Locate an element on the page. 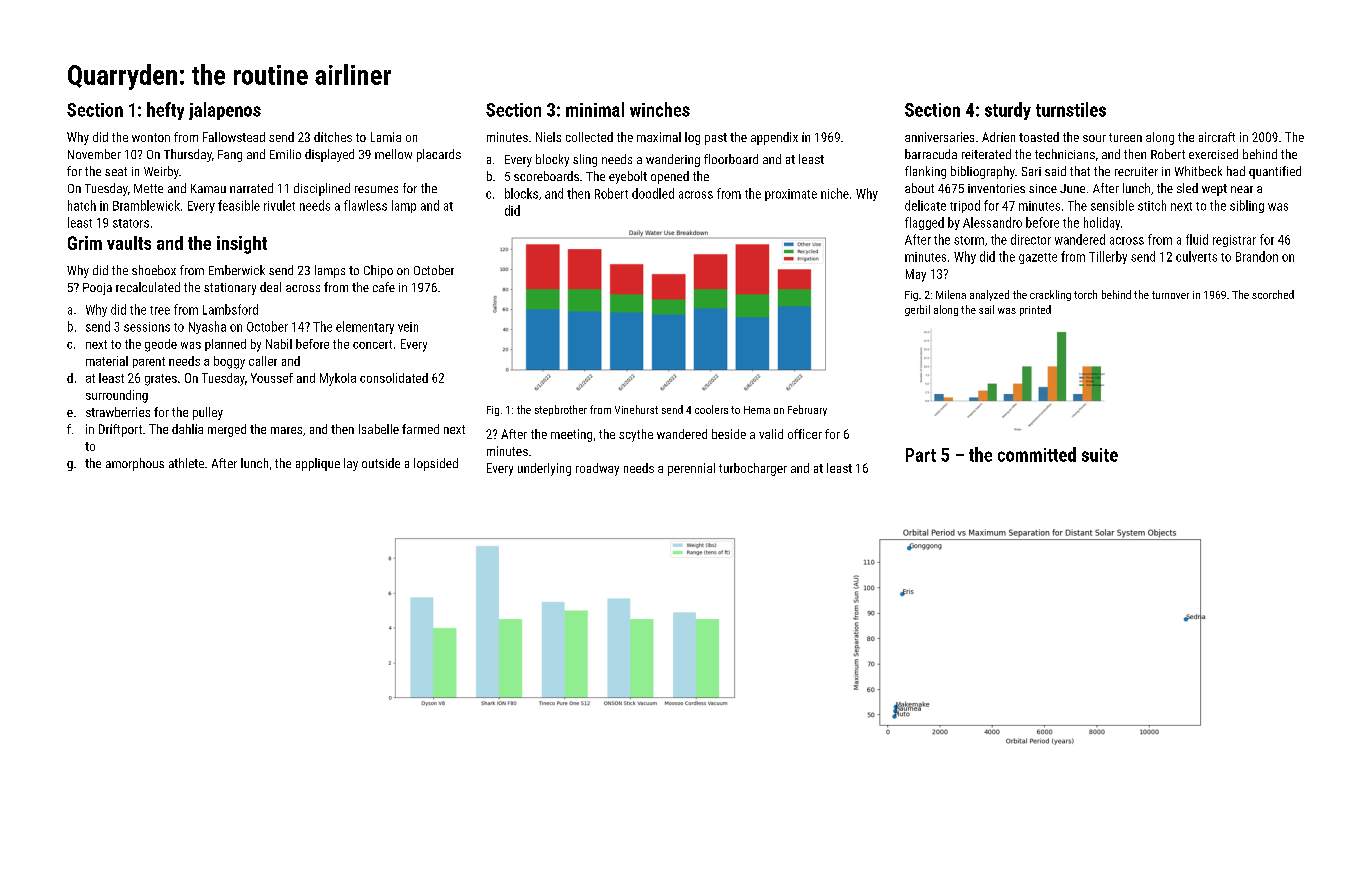  cafe is located at coordinates (384, 287).
